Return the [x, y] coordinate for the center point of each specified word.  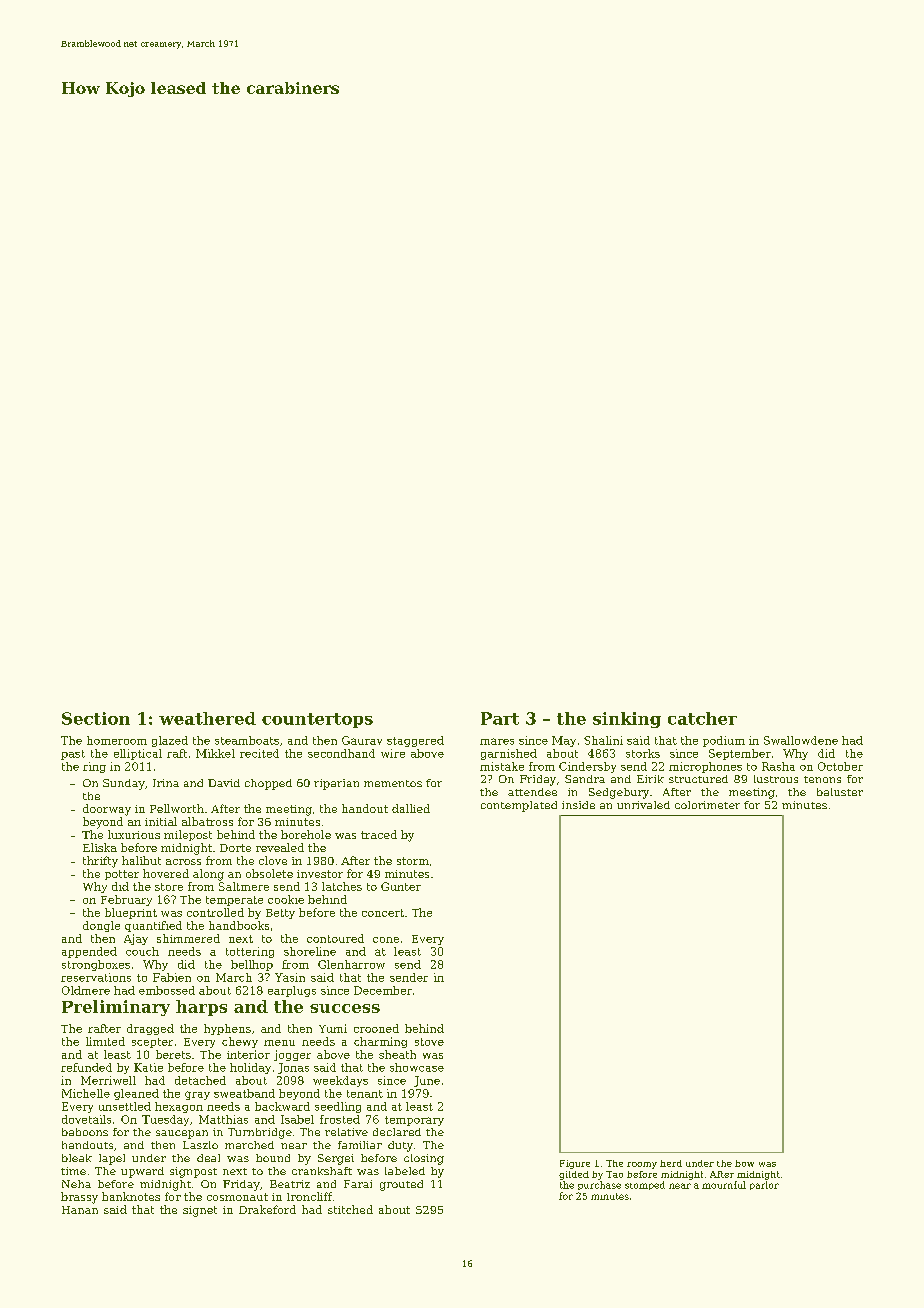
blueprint [131, 913]
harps [201, 1008]
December [383, 990]
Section [96, 718]
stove [429, 1042]
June [427, 1081]
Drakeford [267, 1209]
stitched [350, 1209]
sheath [397, 1054]
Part [500, 718]
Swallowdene [801, 740]
